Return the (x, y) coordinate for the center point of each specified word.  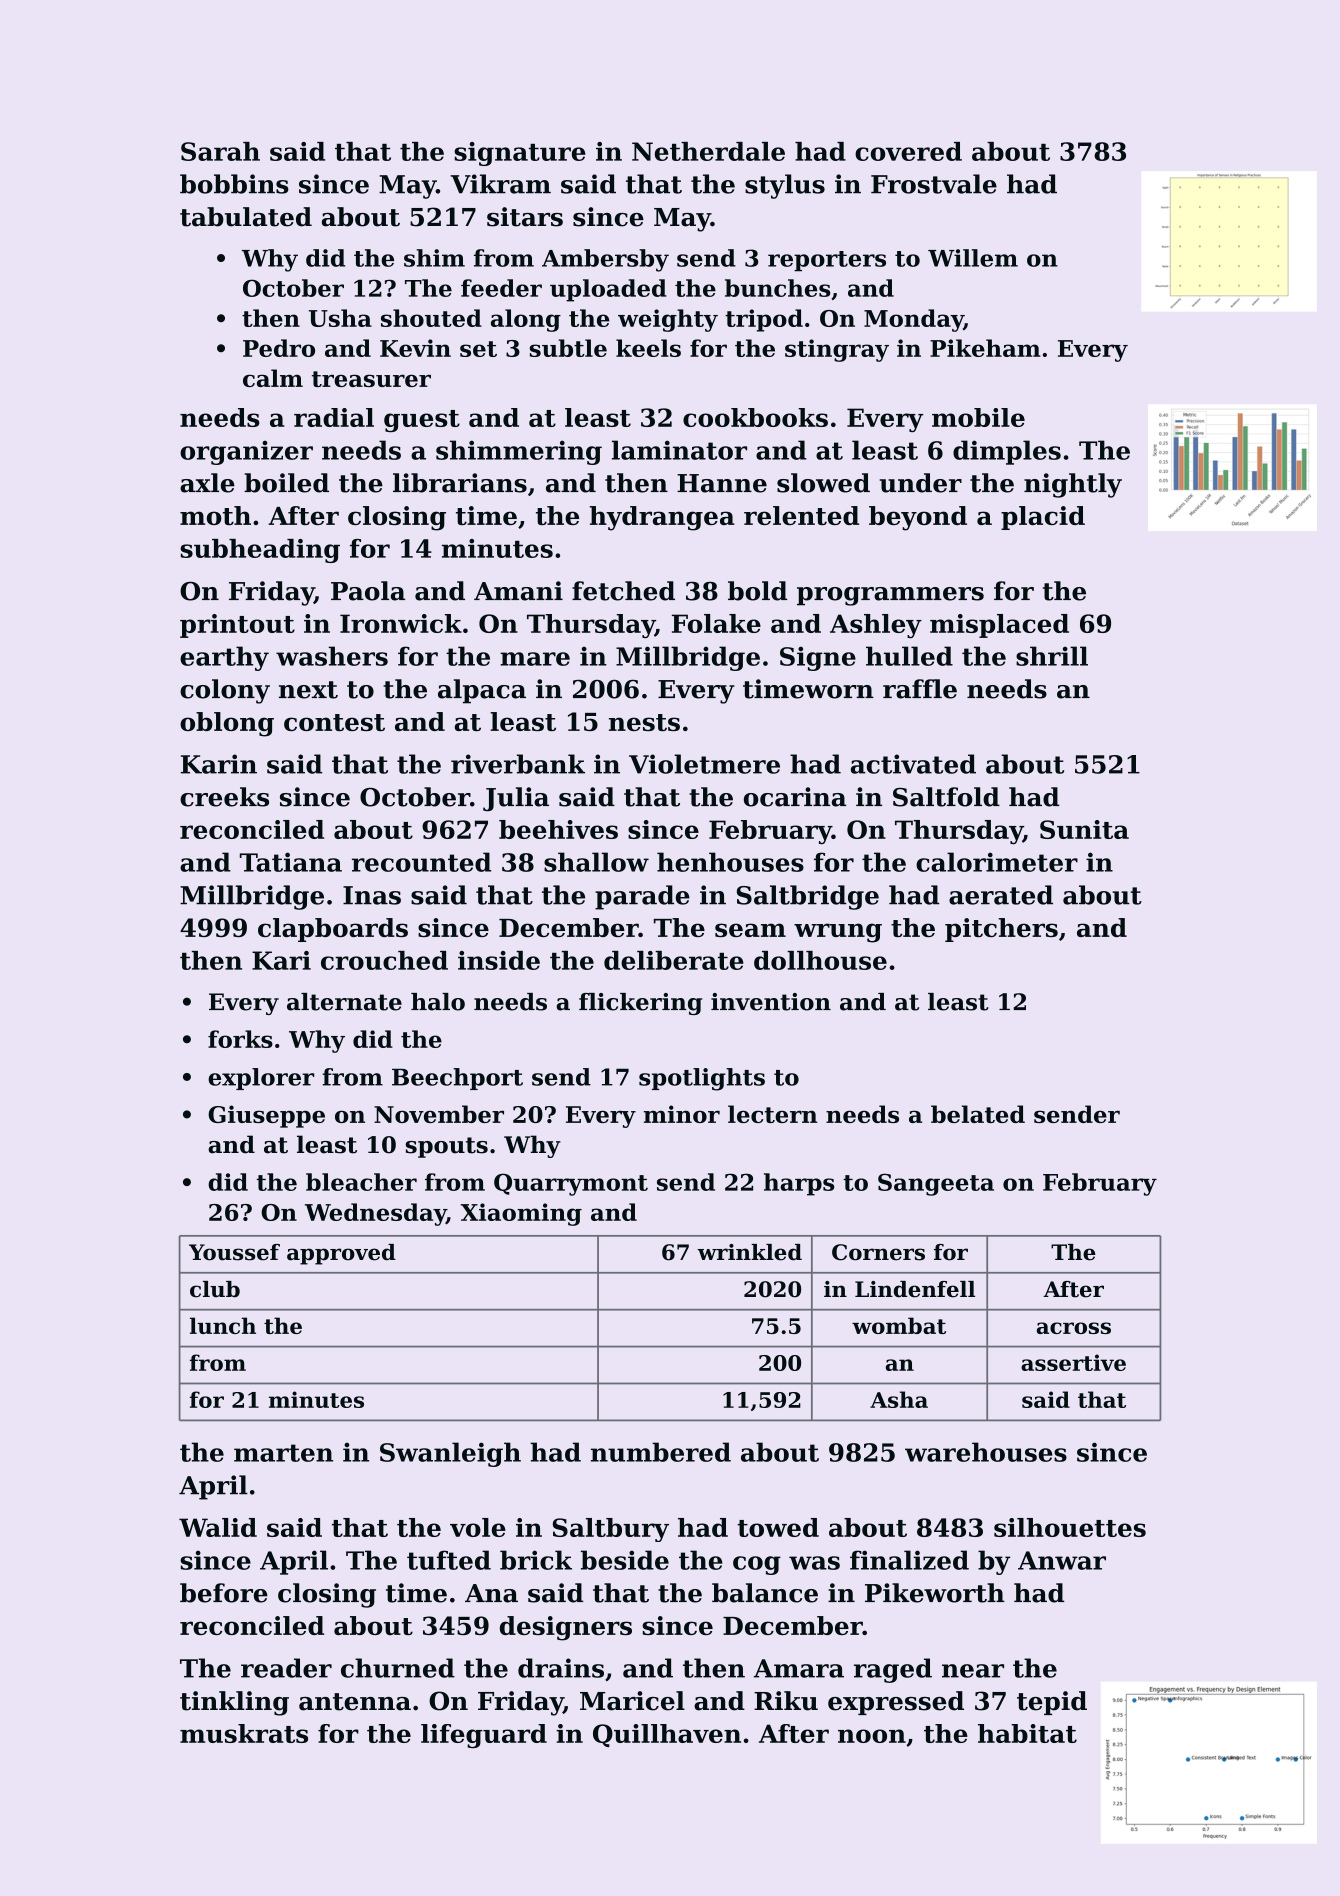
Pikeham (985, 348)
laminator (679, 450)
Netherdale (708, 151)
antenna (355, 1702)
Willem (973, 258)
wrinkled (749, 1252)
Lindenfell (915, 1289)
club (215, 1289)
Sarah (220, 151)
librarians (460, 483)
